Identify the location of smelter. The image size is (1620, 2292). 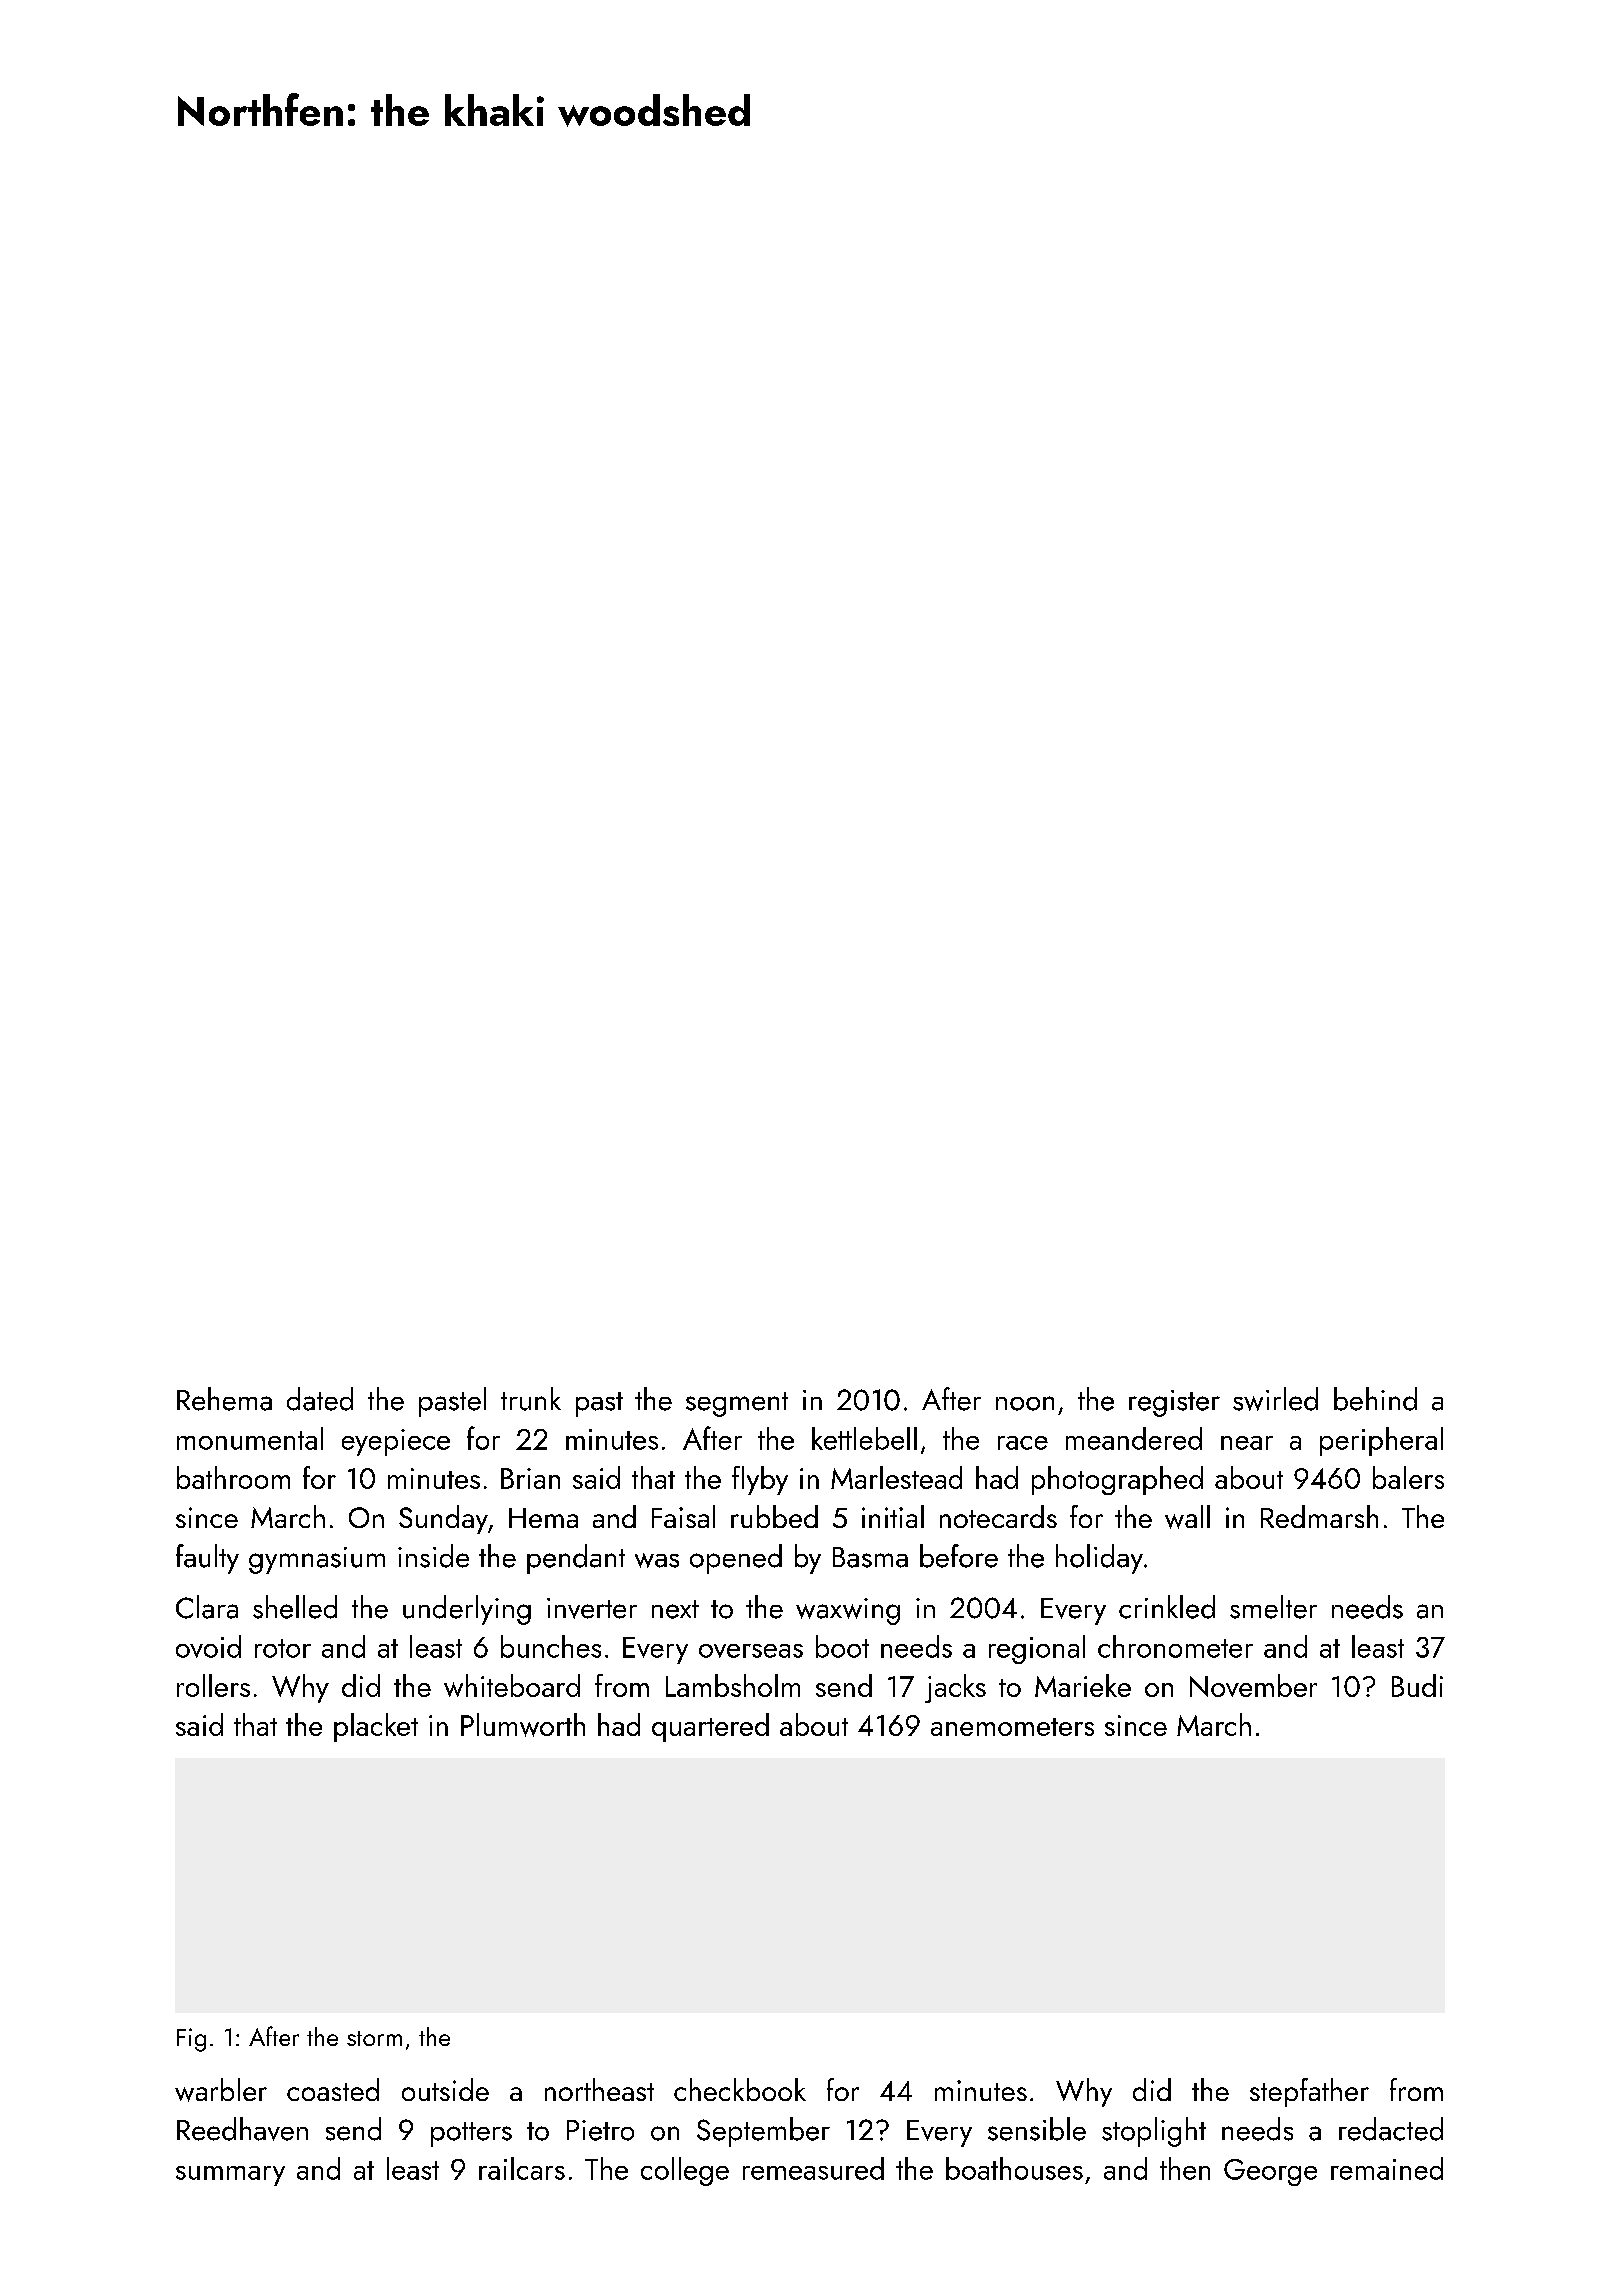
(1273, 1607).
